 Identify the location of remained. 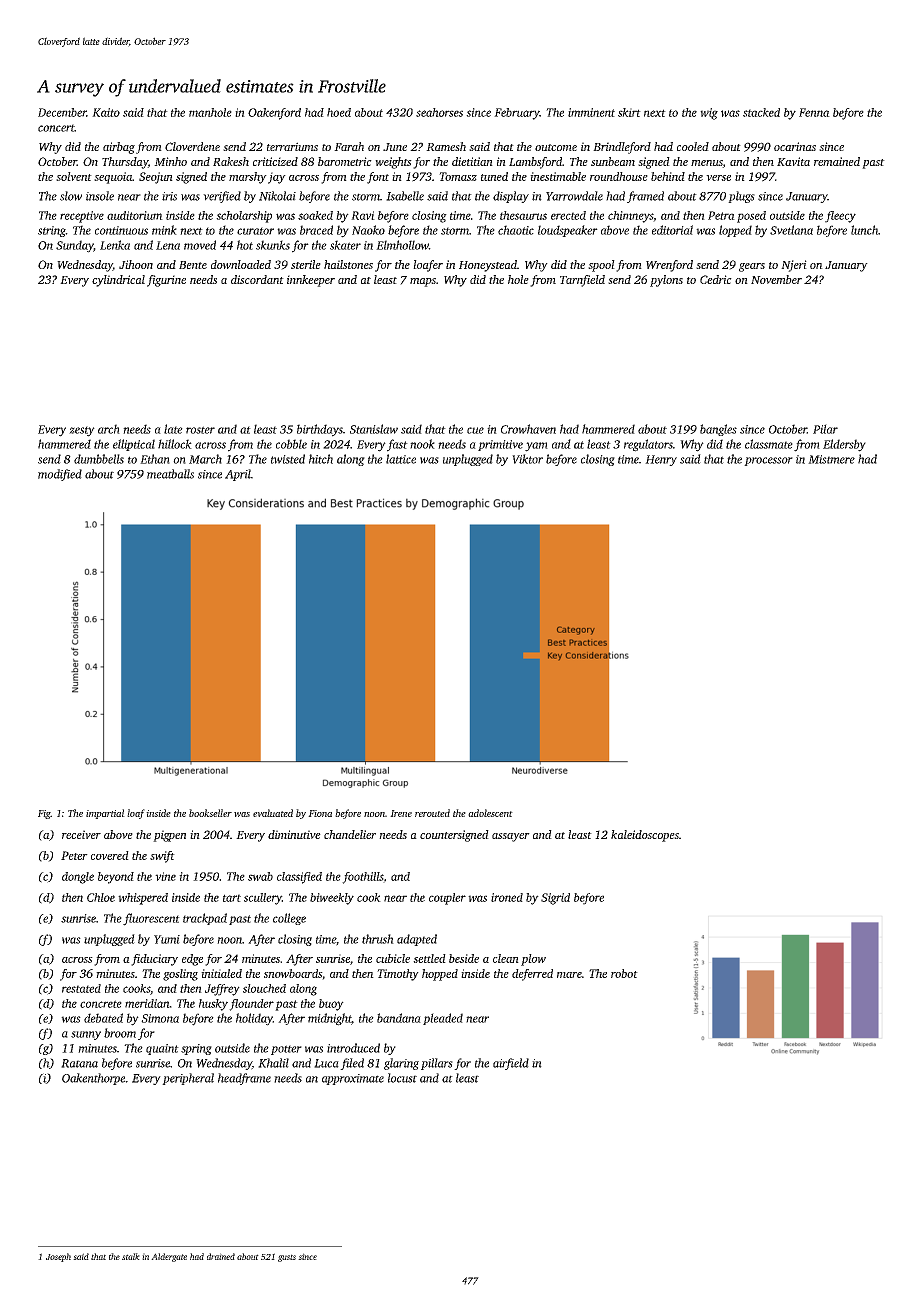
(837, 161).
